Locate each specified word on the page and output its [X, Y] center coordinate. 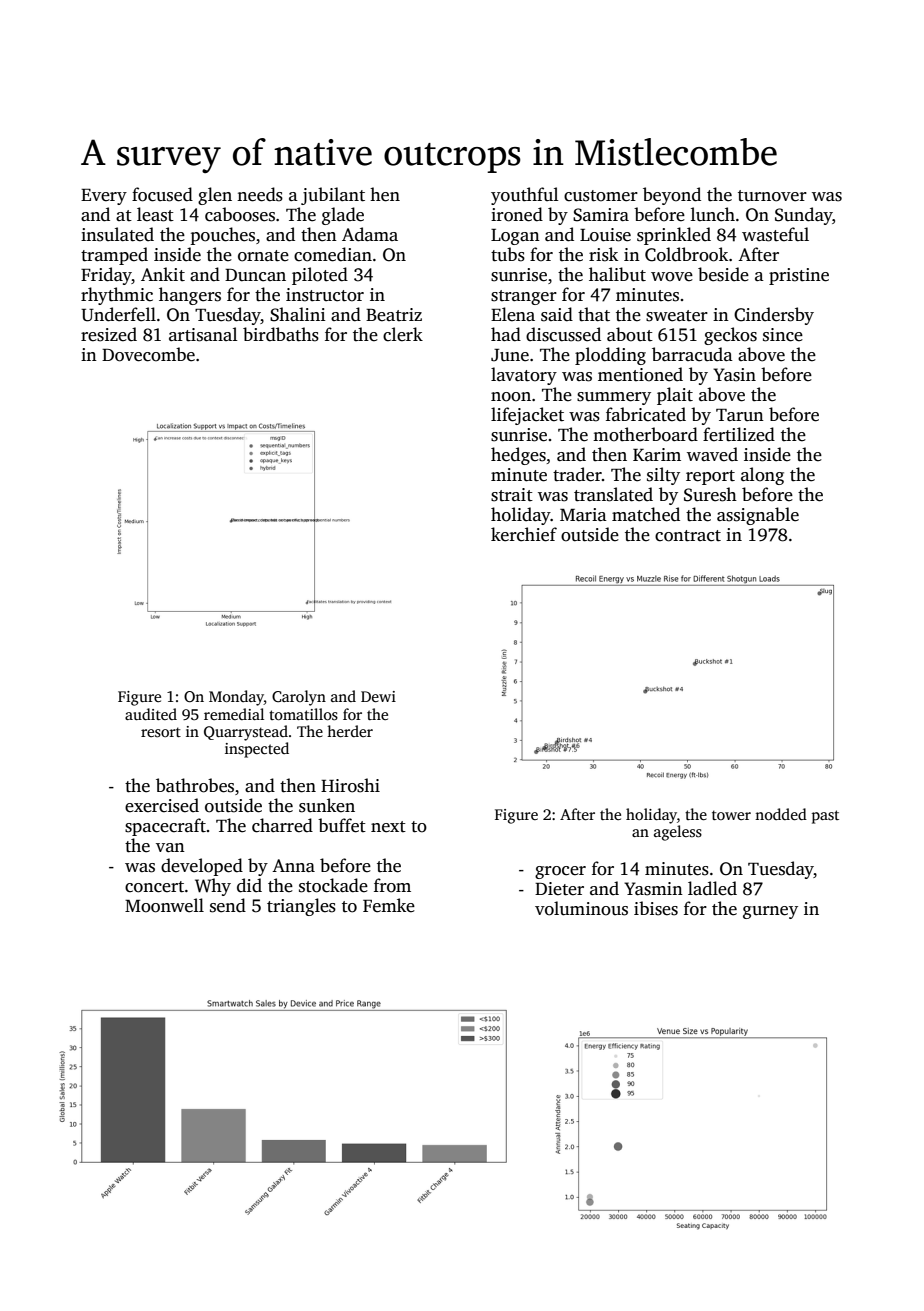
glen [215, 196]
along [762, 476]
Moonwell [164, 905]
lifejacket [527, 416]
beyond [672, 196]
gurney [770, 912]
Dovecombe [148, 354]
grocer [560, 872]
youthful [525, 196]
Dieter [559, 889]
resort [161, 732]
